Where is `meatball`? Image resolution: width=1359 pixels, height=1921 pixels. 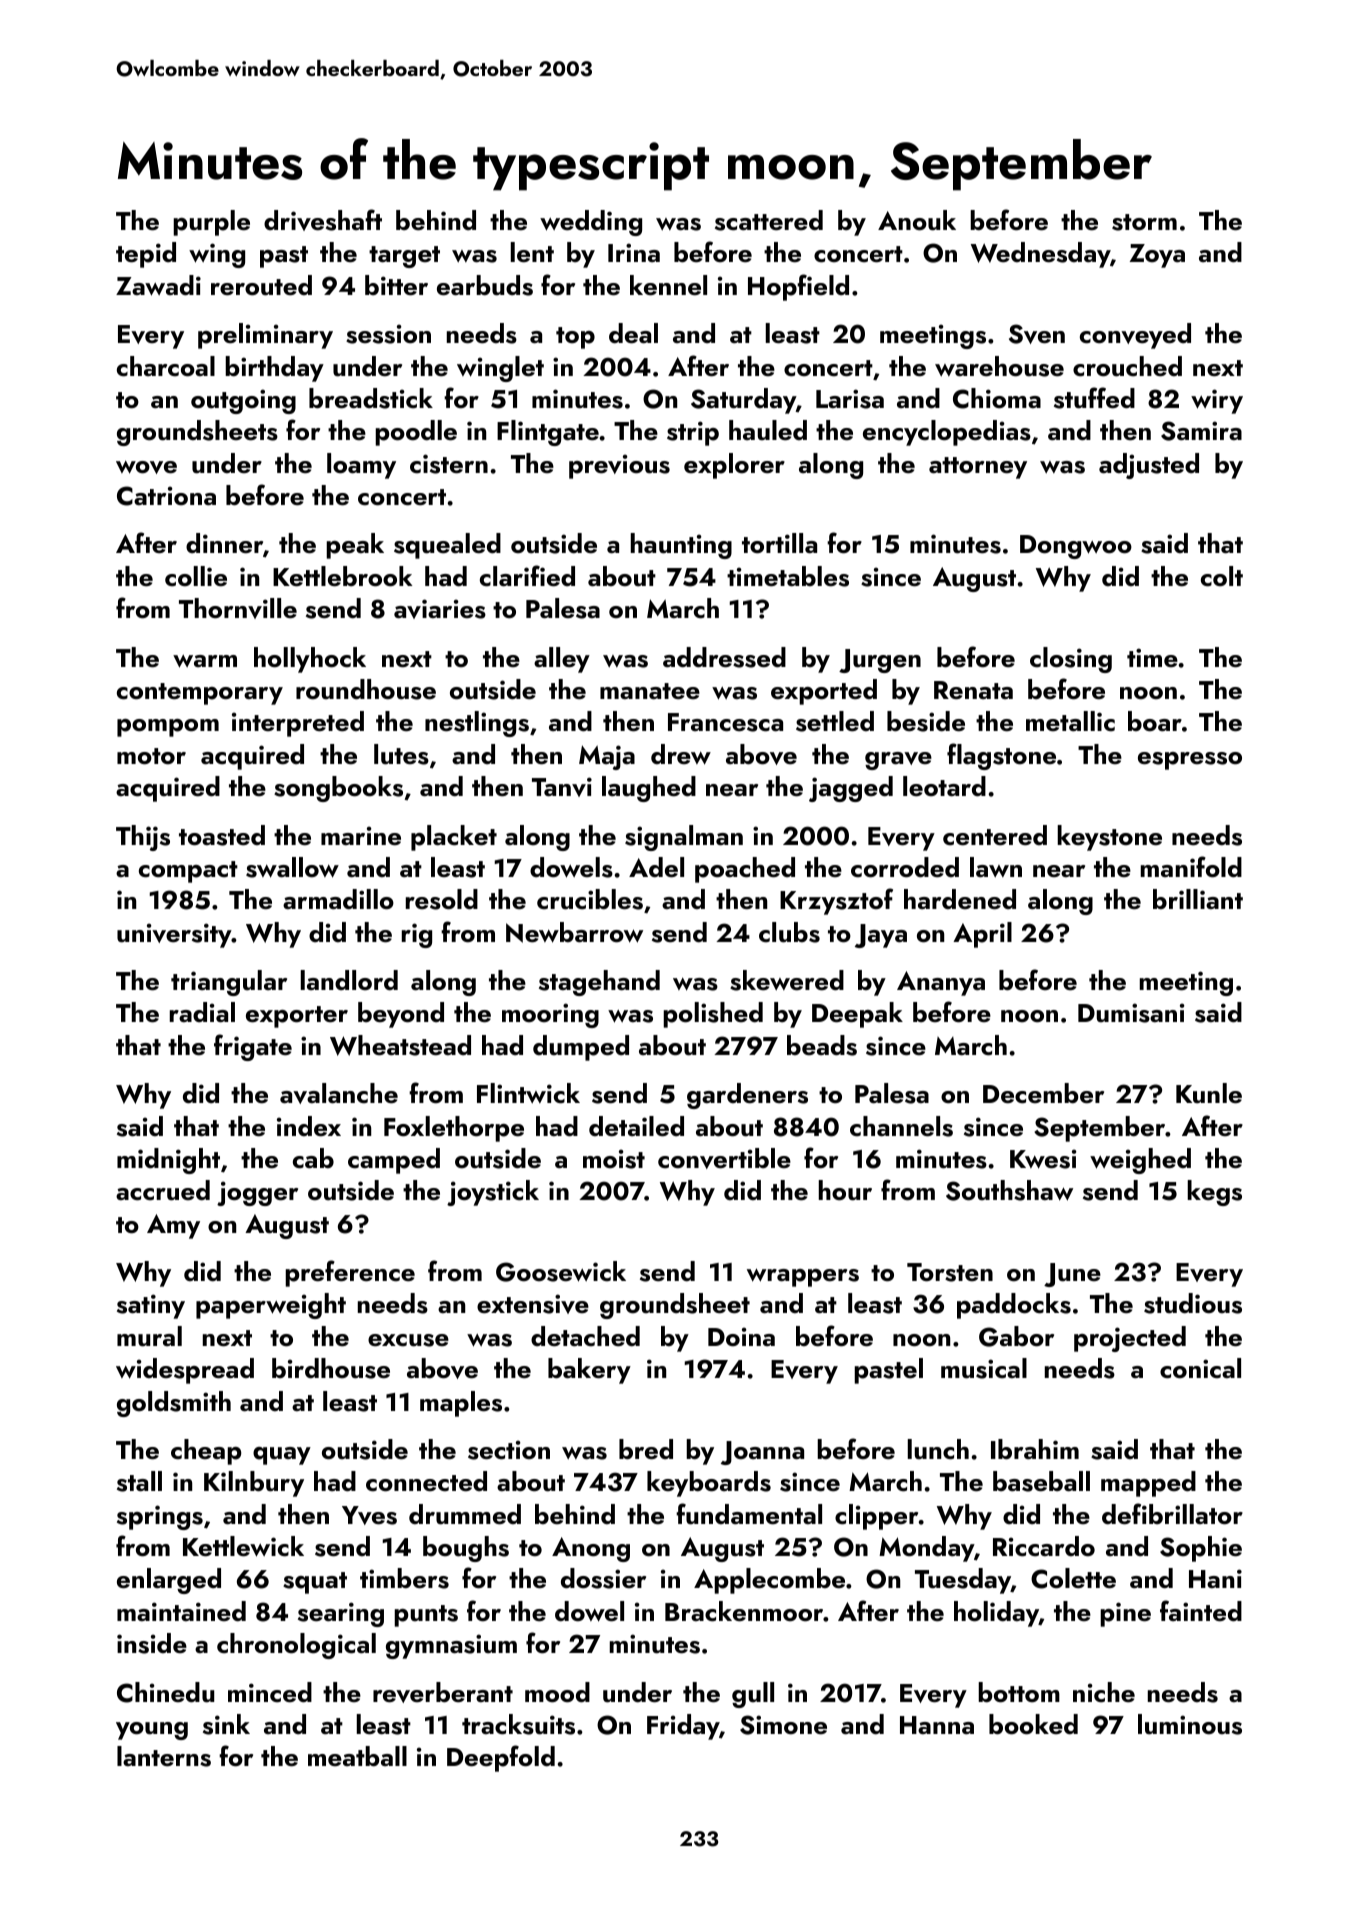 meatball is located at coordinates (357, 1756).
